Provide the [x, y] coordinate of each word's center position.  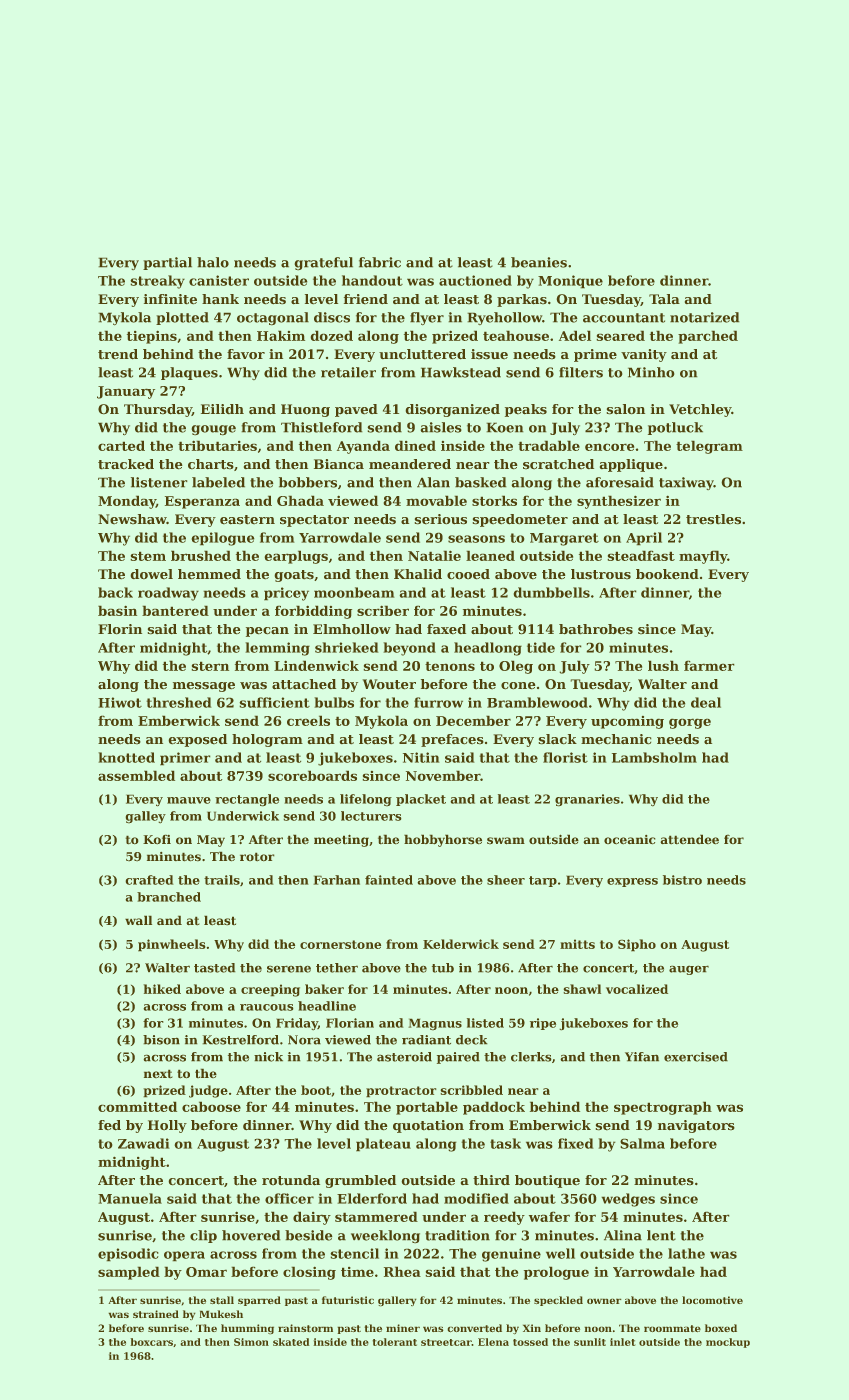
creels [308, 721]
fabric [380, 262]
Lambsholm [654, 757]
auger [689, 970]
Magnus [435, 1024]
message [204, 687]
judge [208, 1091]
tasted [214, 968]
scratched [558, 464]
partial [167, 263]
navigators [696, 1126]
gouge [214, 430]
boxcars [152, 1342]
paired [458, 1058]
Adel [575, 336]
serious [441, 519]
